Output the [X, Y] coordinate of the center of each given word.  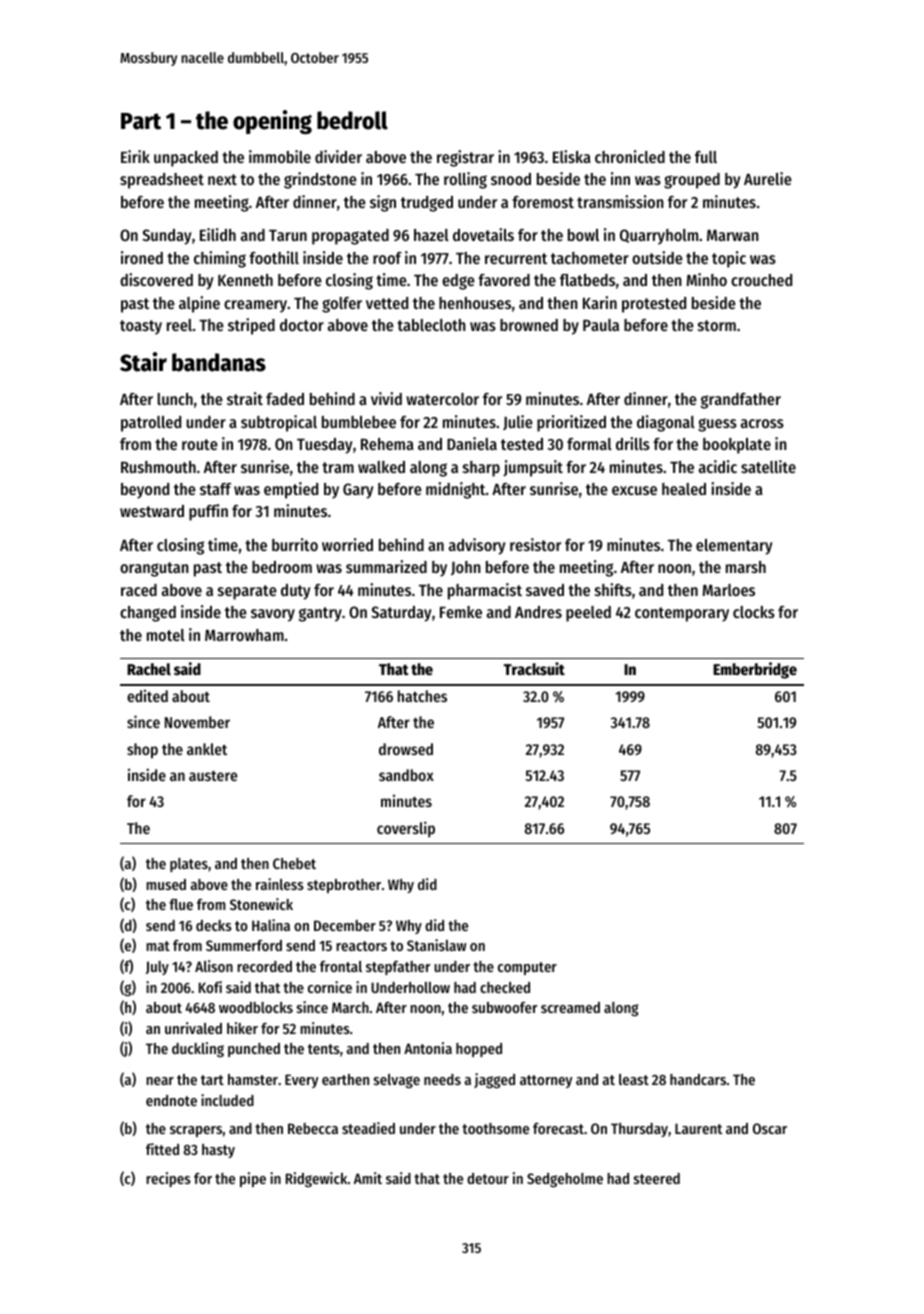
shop [142, 751]
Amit [368, 1178]
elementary [734, 547]
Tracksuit [534, 669]
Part [141, 121]
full [706, 157]
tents [324, 1049]
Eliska [572, 156]
